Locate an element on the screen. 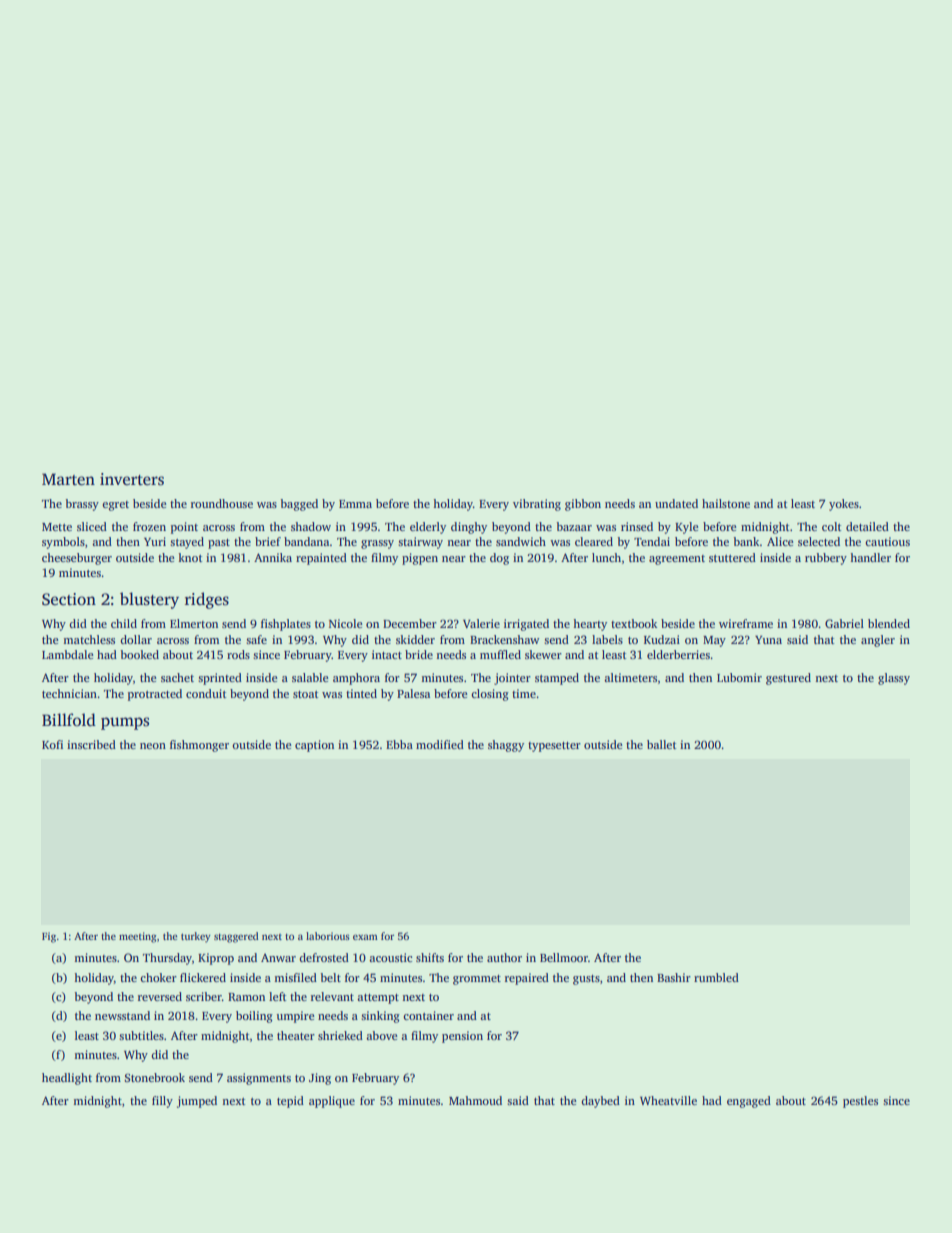  rumbled is located at coordinates (716, 977).
